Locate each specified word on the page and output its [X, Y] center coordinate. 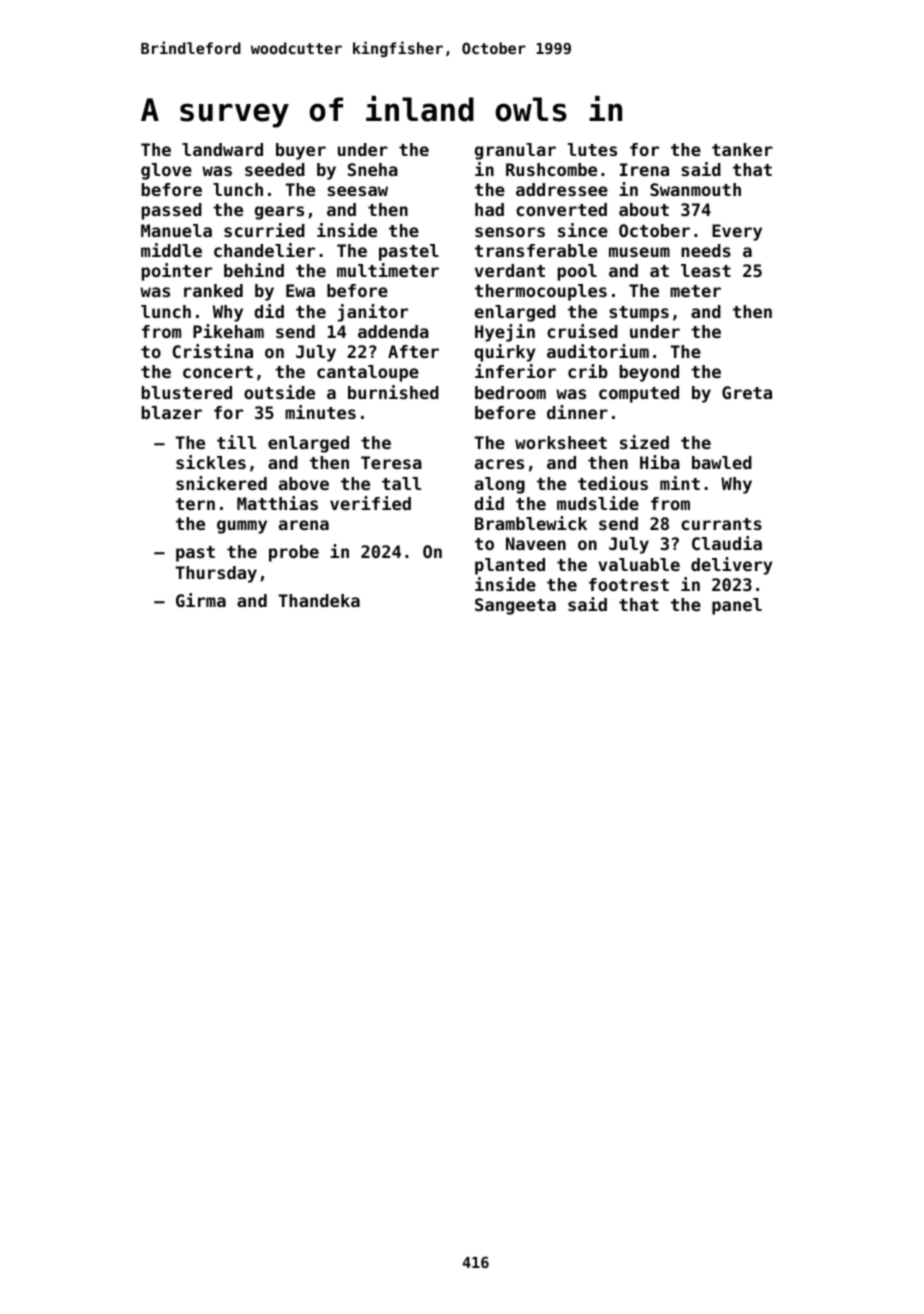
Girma [201, 600]
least [706, 270]
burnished [393, 392]
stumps [639, 314]
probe [294, 553]
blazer [172, 412]
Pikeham [228, 331]
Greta [747, 392]
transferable [536, 250]
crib [588, 371]
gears [279, 213]
